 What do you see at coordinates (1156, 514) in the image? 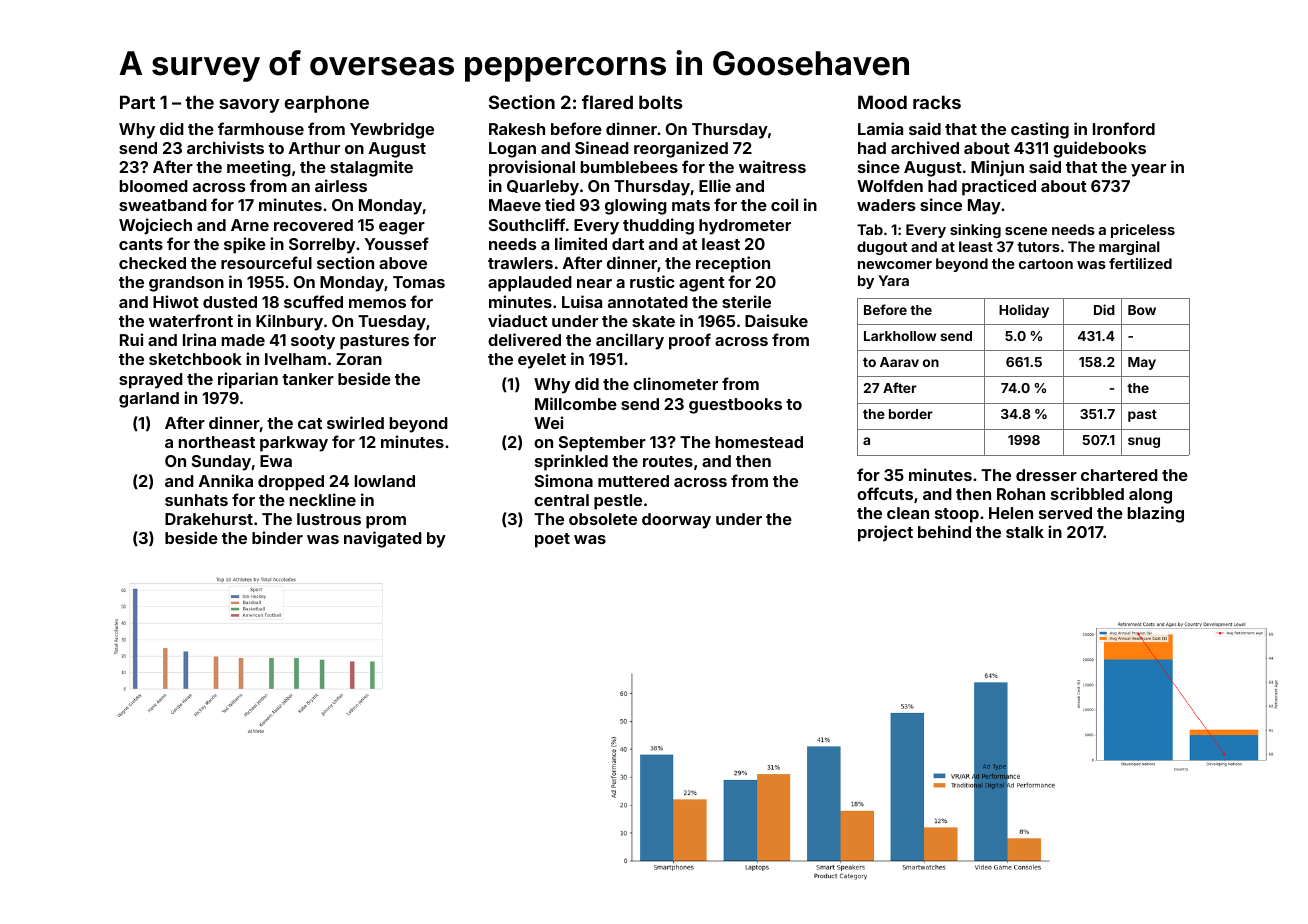
I see `blazing` at bounding box center [1156, 514].
